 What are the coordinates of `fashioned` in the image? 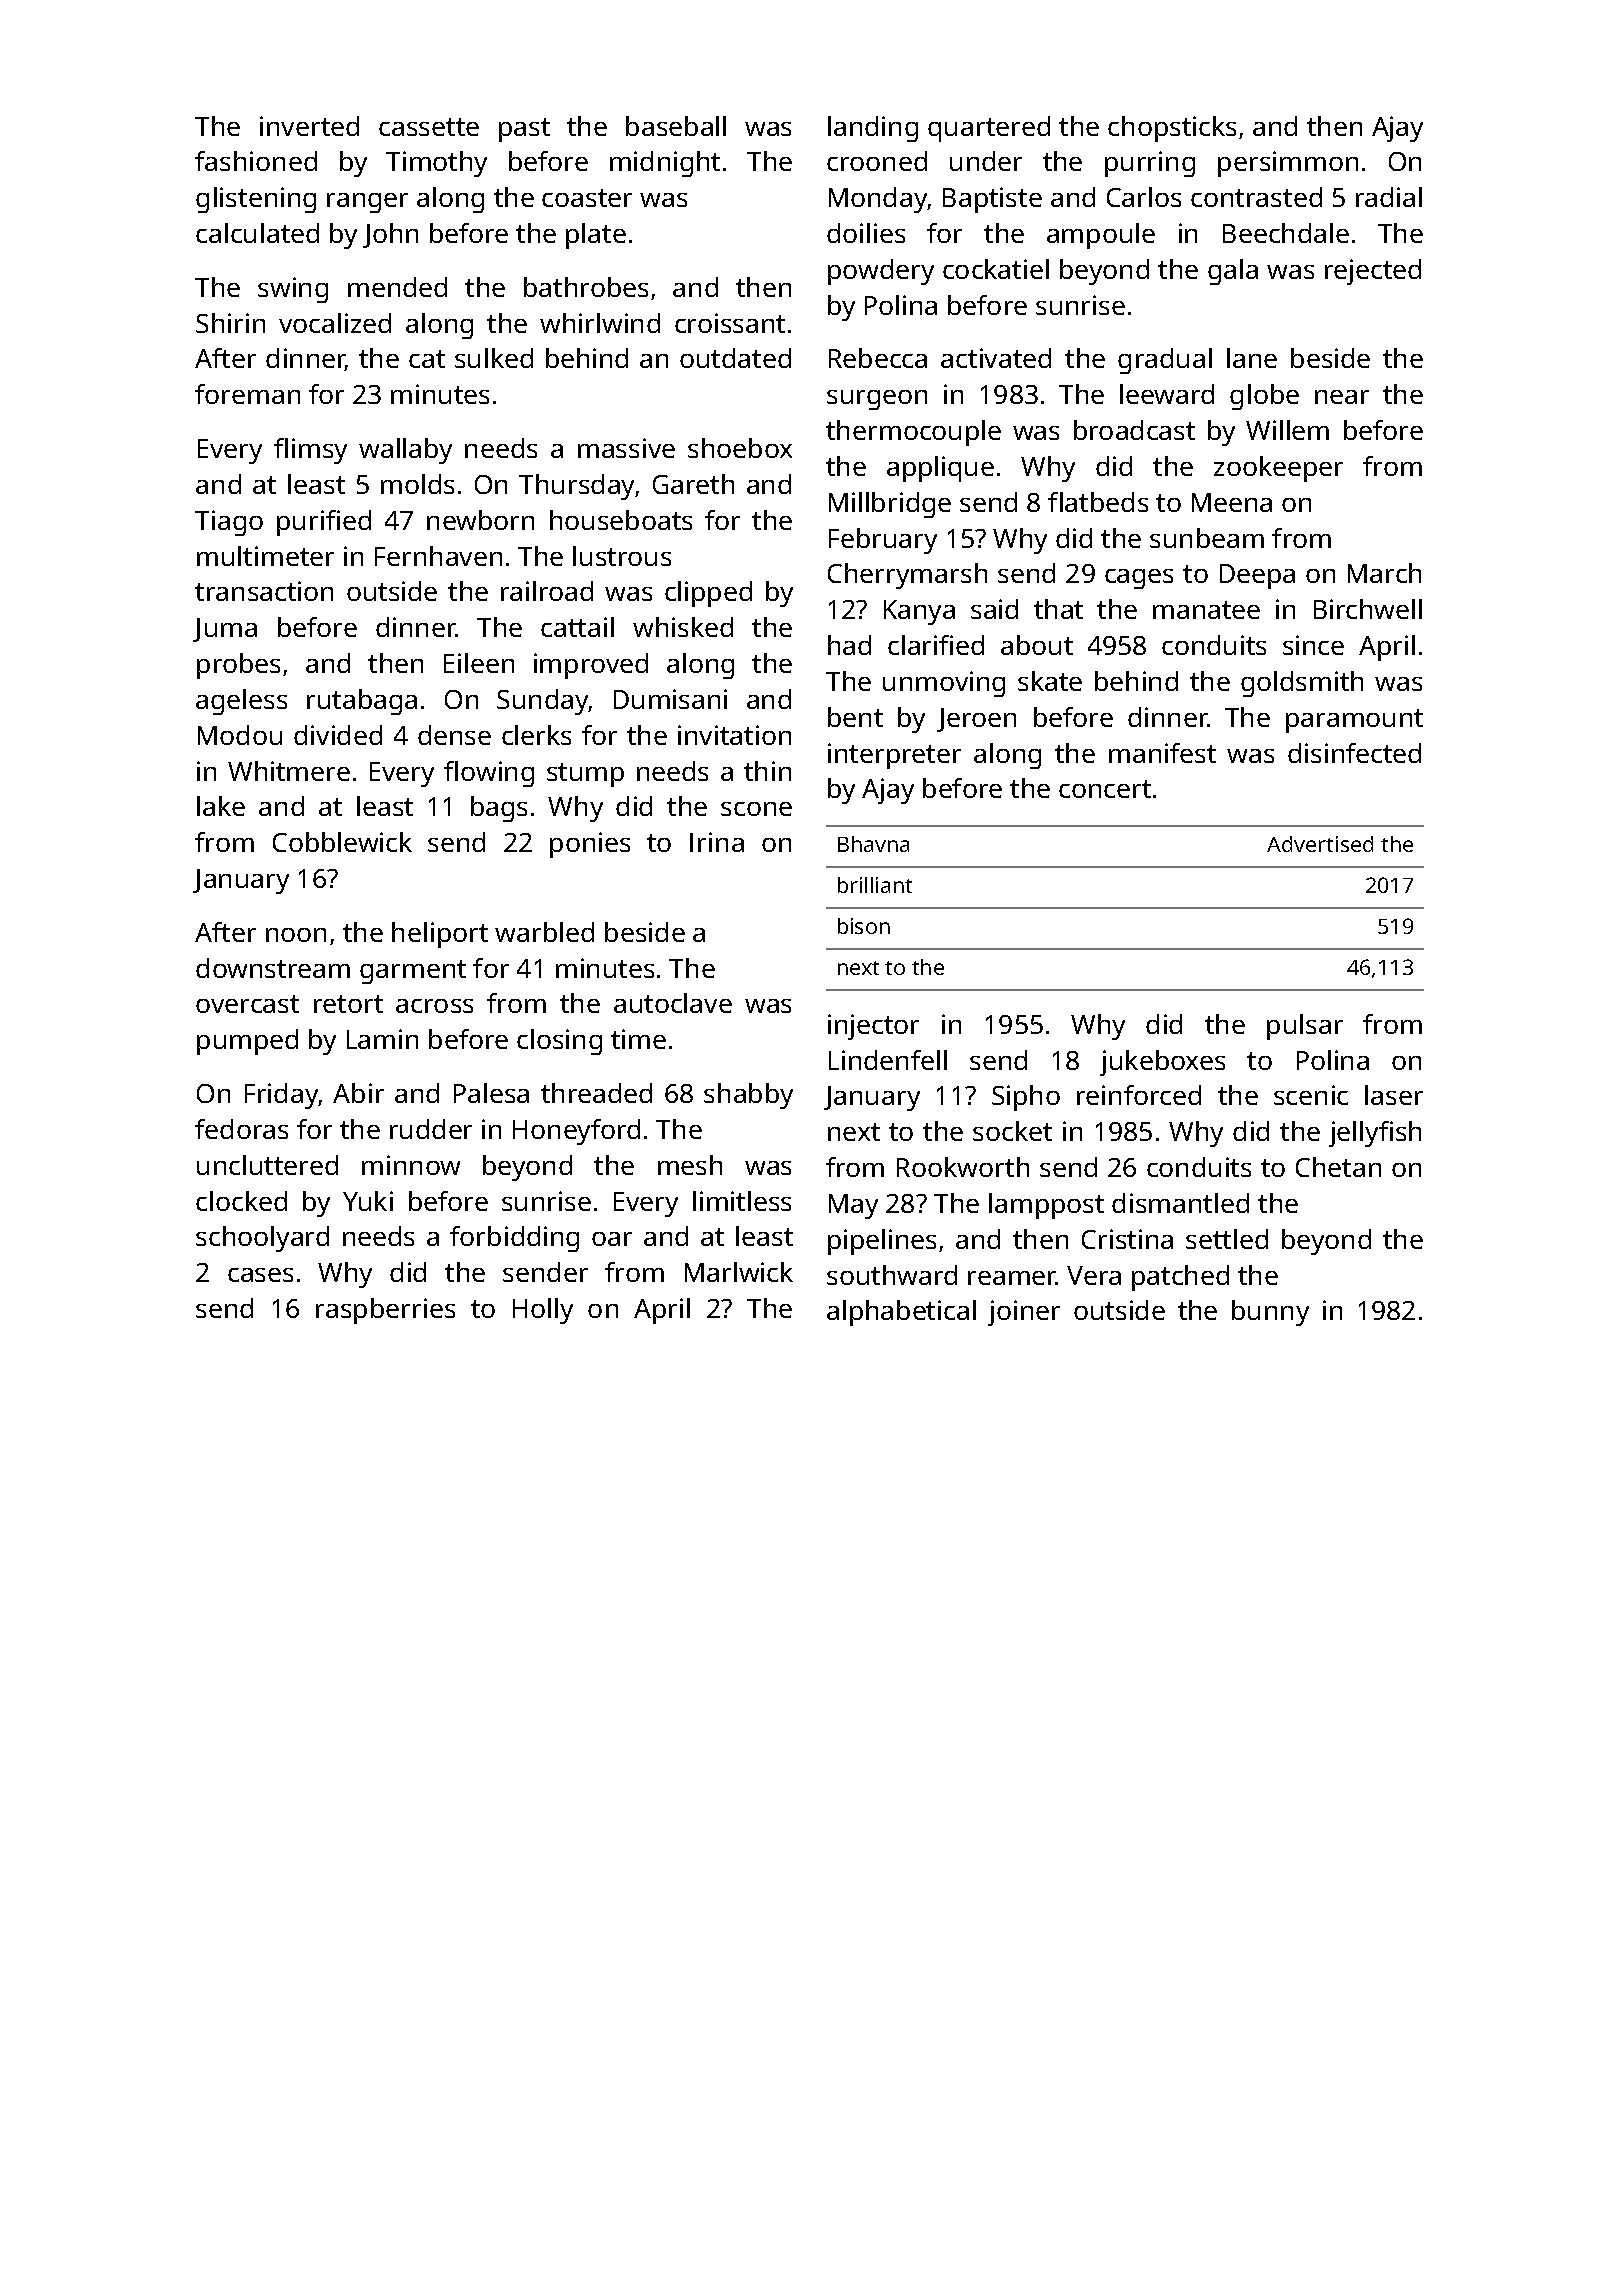 It's located at (256, 161).
